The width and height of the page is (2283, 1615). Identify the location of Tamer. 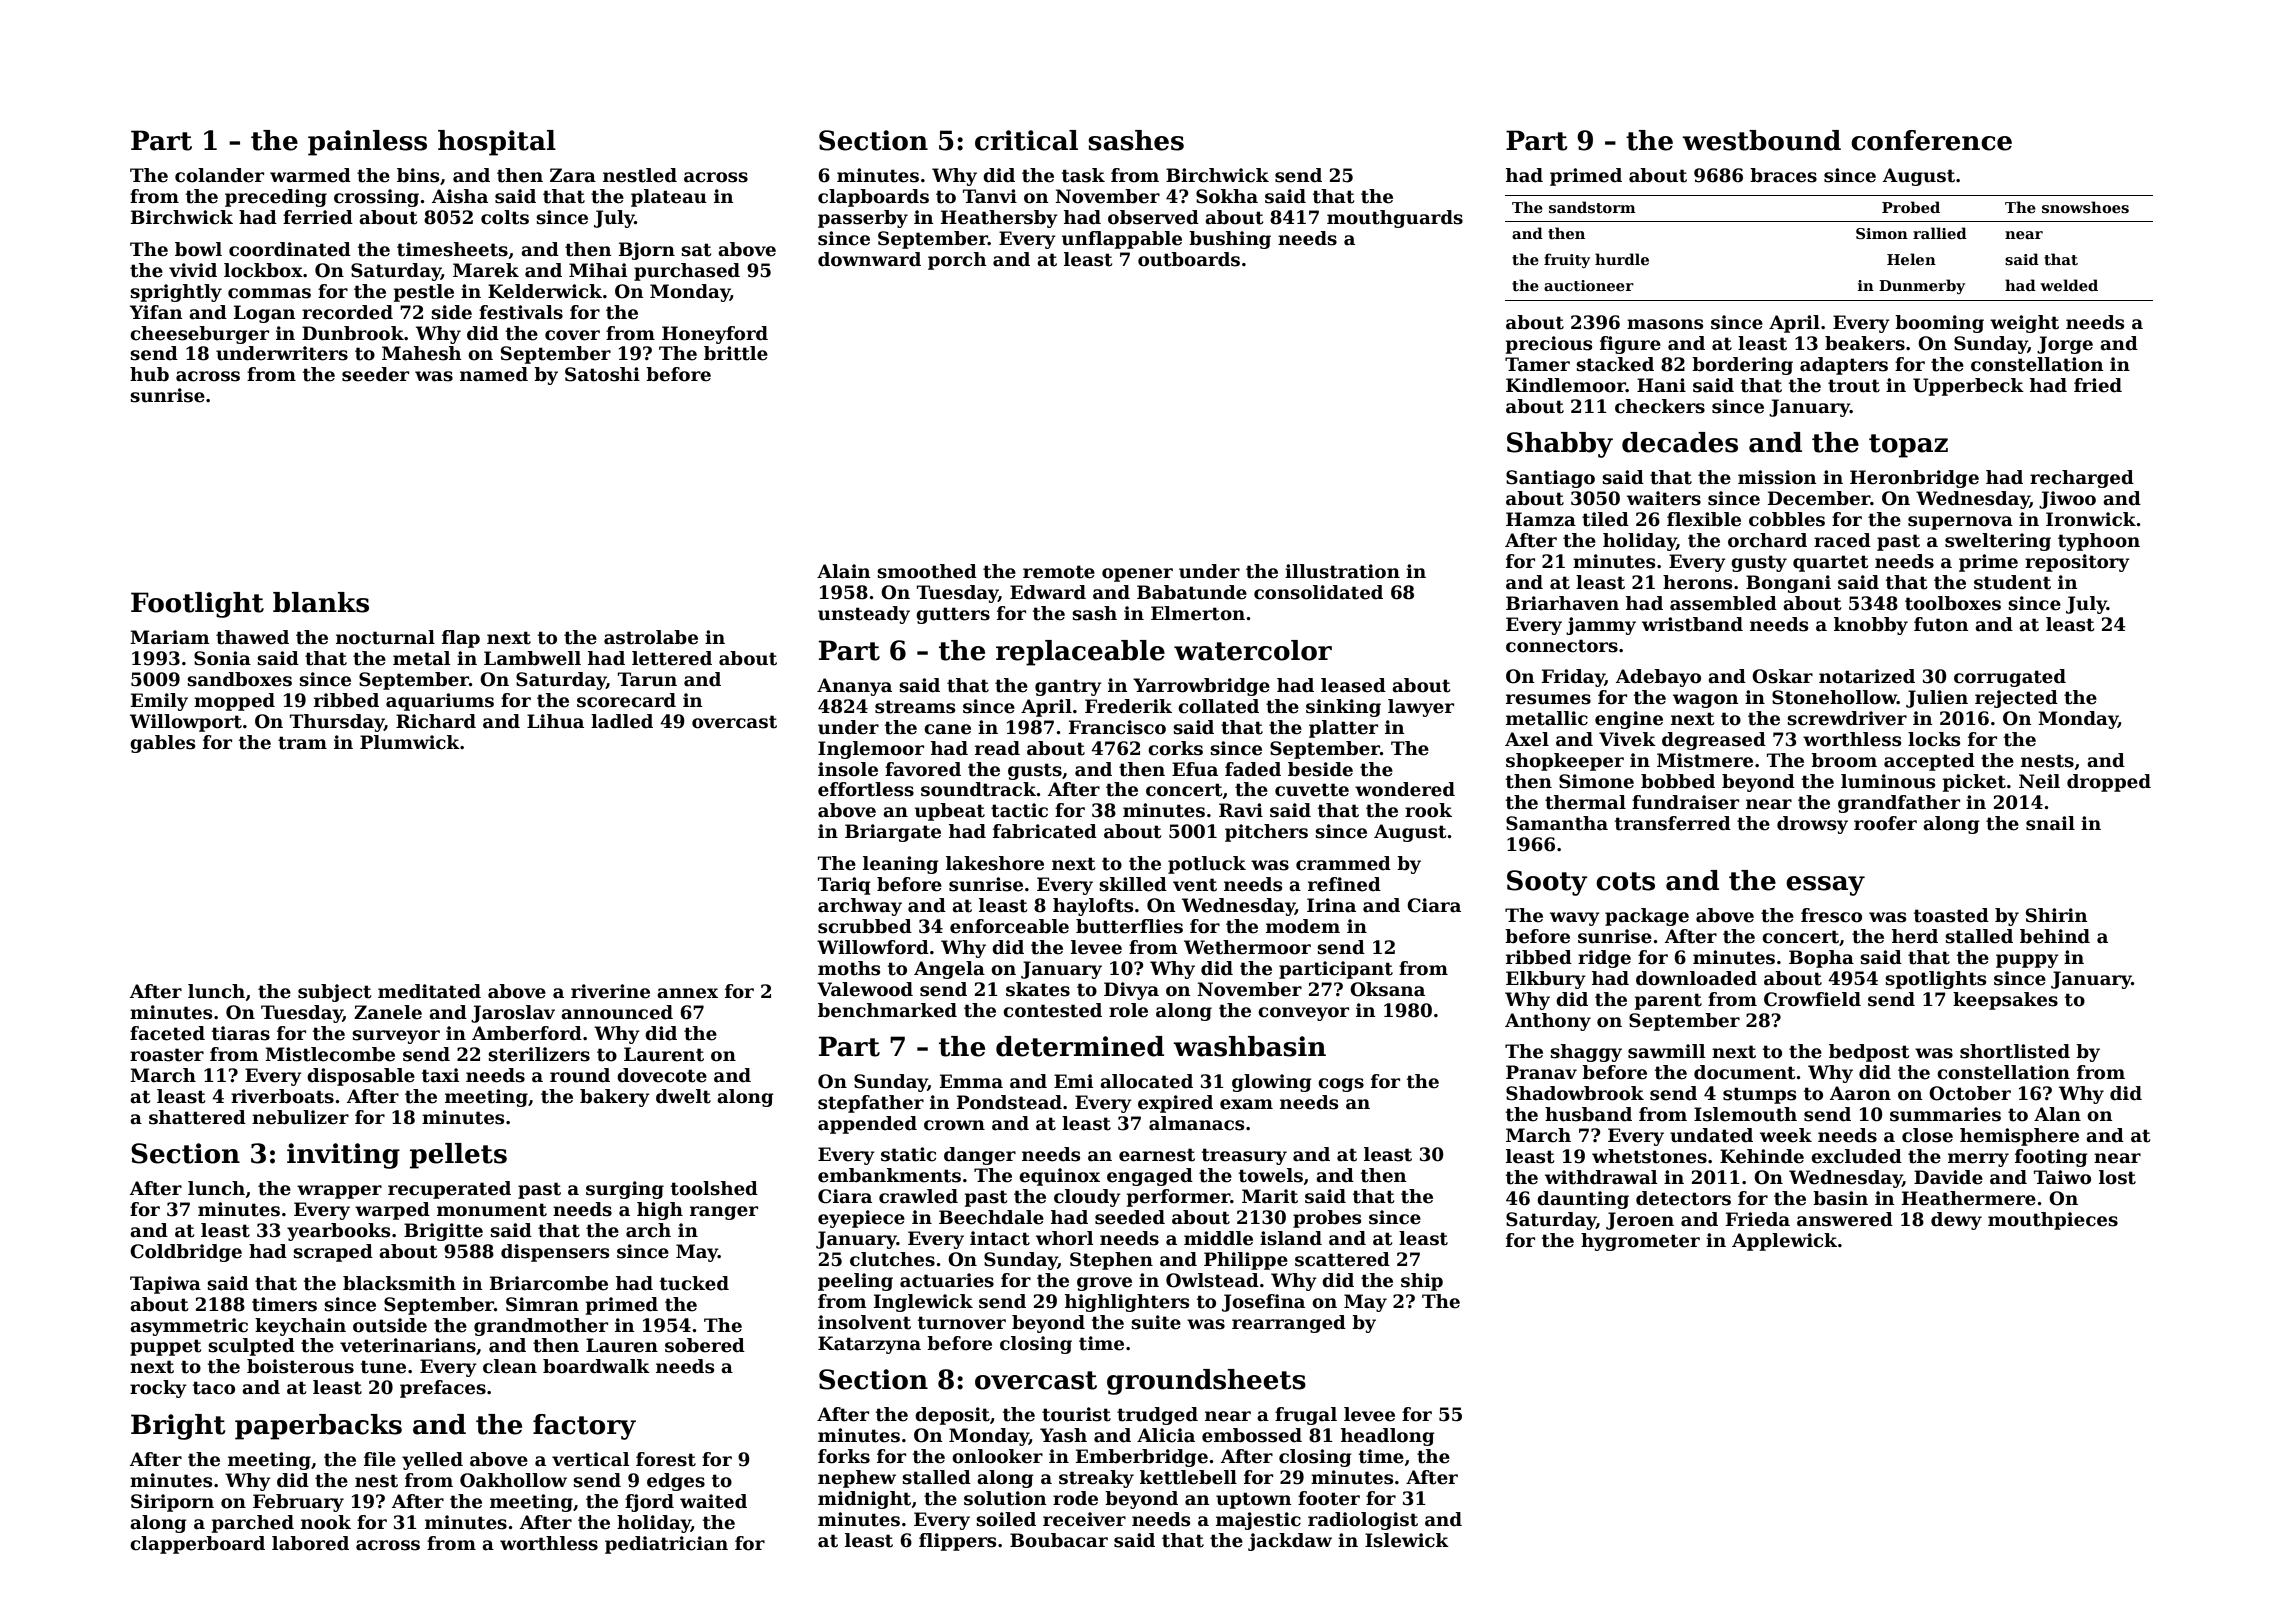
(1537, 364).
